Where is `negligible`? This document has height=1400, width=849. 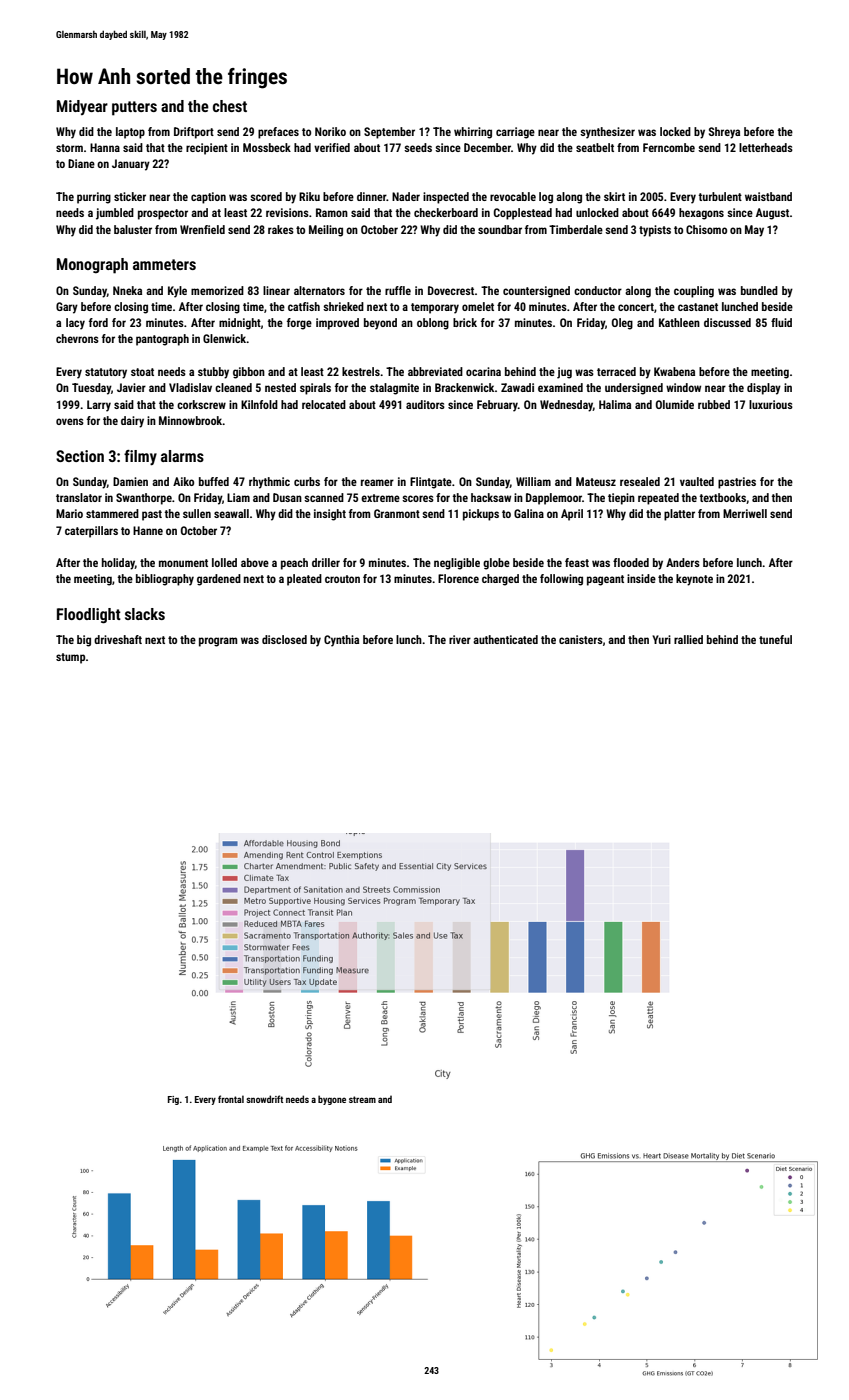 negligible is located at coordinates (457, 564).
